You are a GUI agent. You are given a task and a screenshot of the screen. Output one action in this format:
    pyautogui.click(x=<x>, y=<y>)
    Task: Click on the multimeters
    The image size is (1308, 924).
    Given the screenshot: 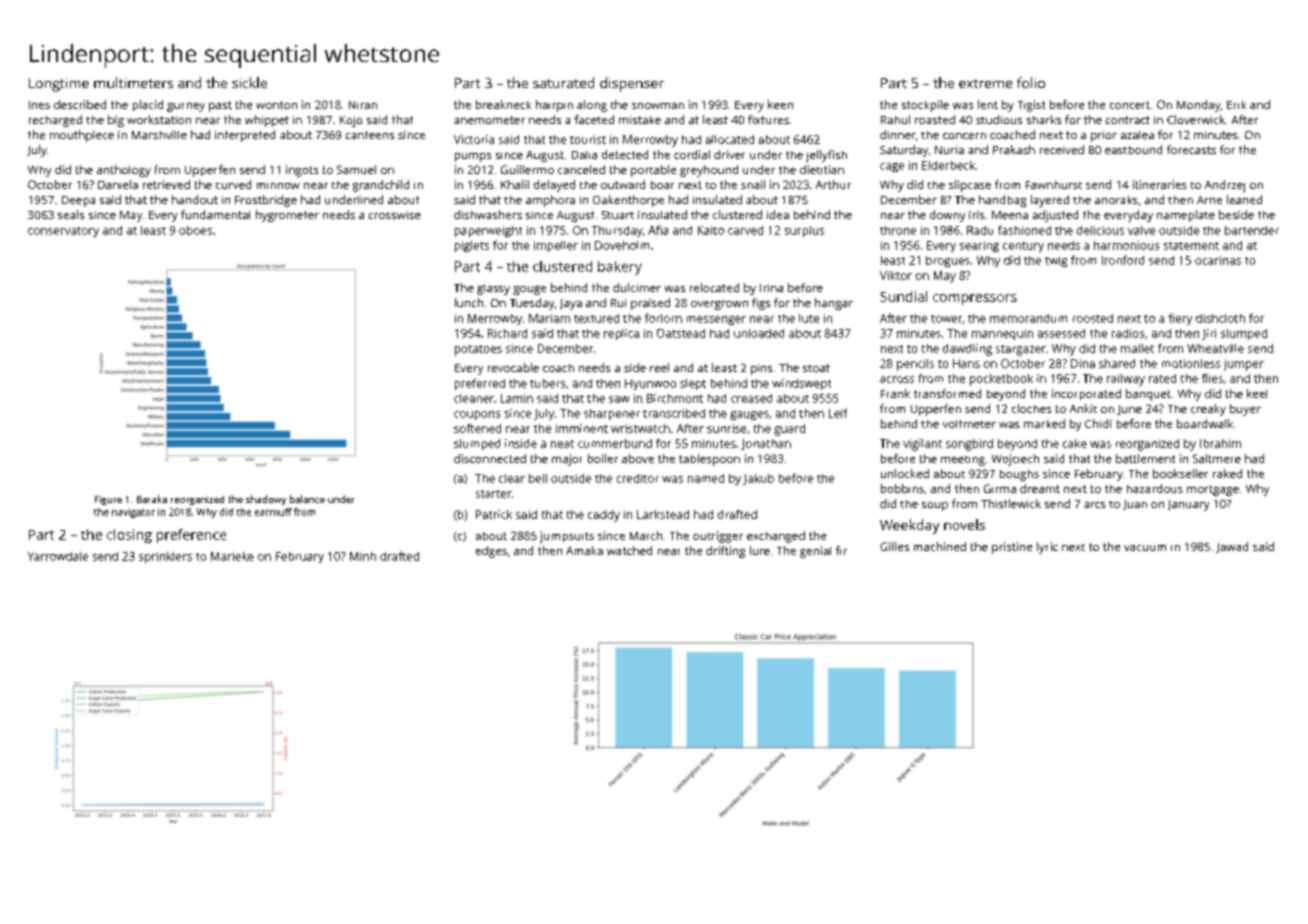 What is the action you would take?
    pyautogui.click(x=133, y=82)
